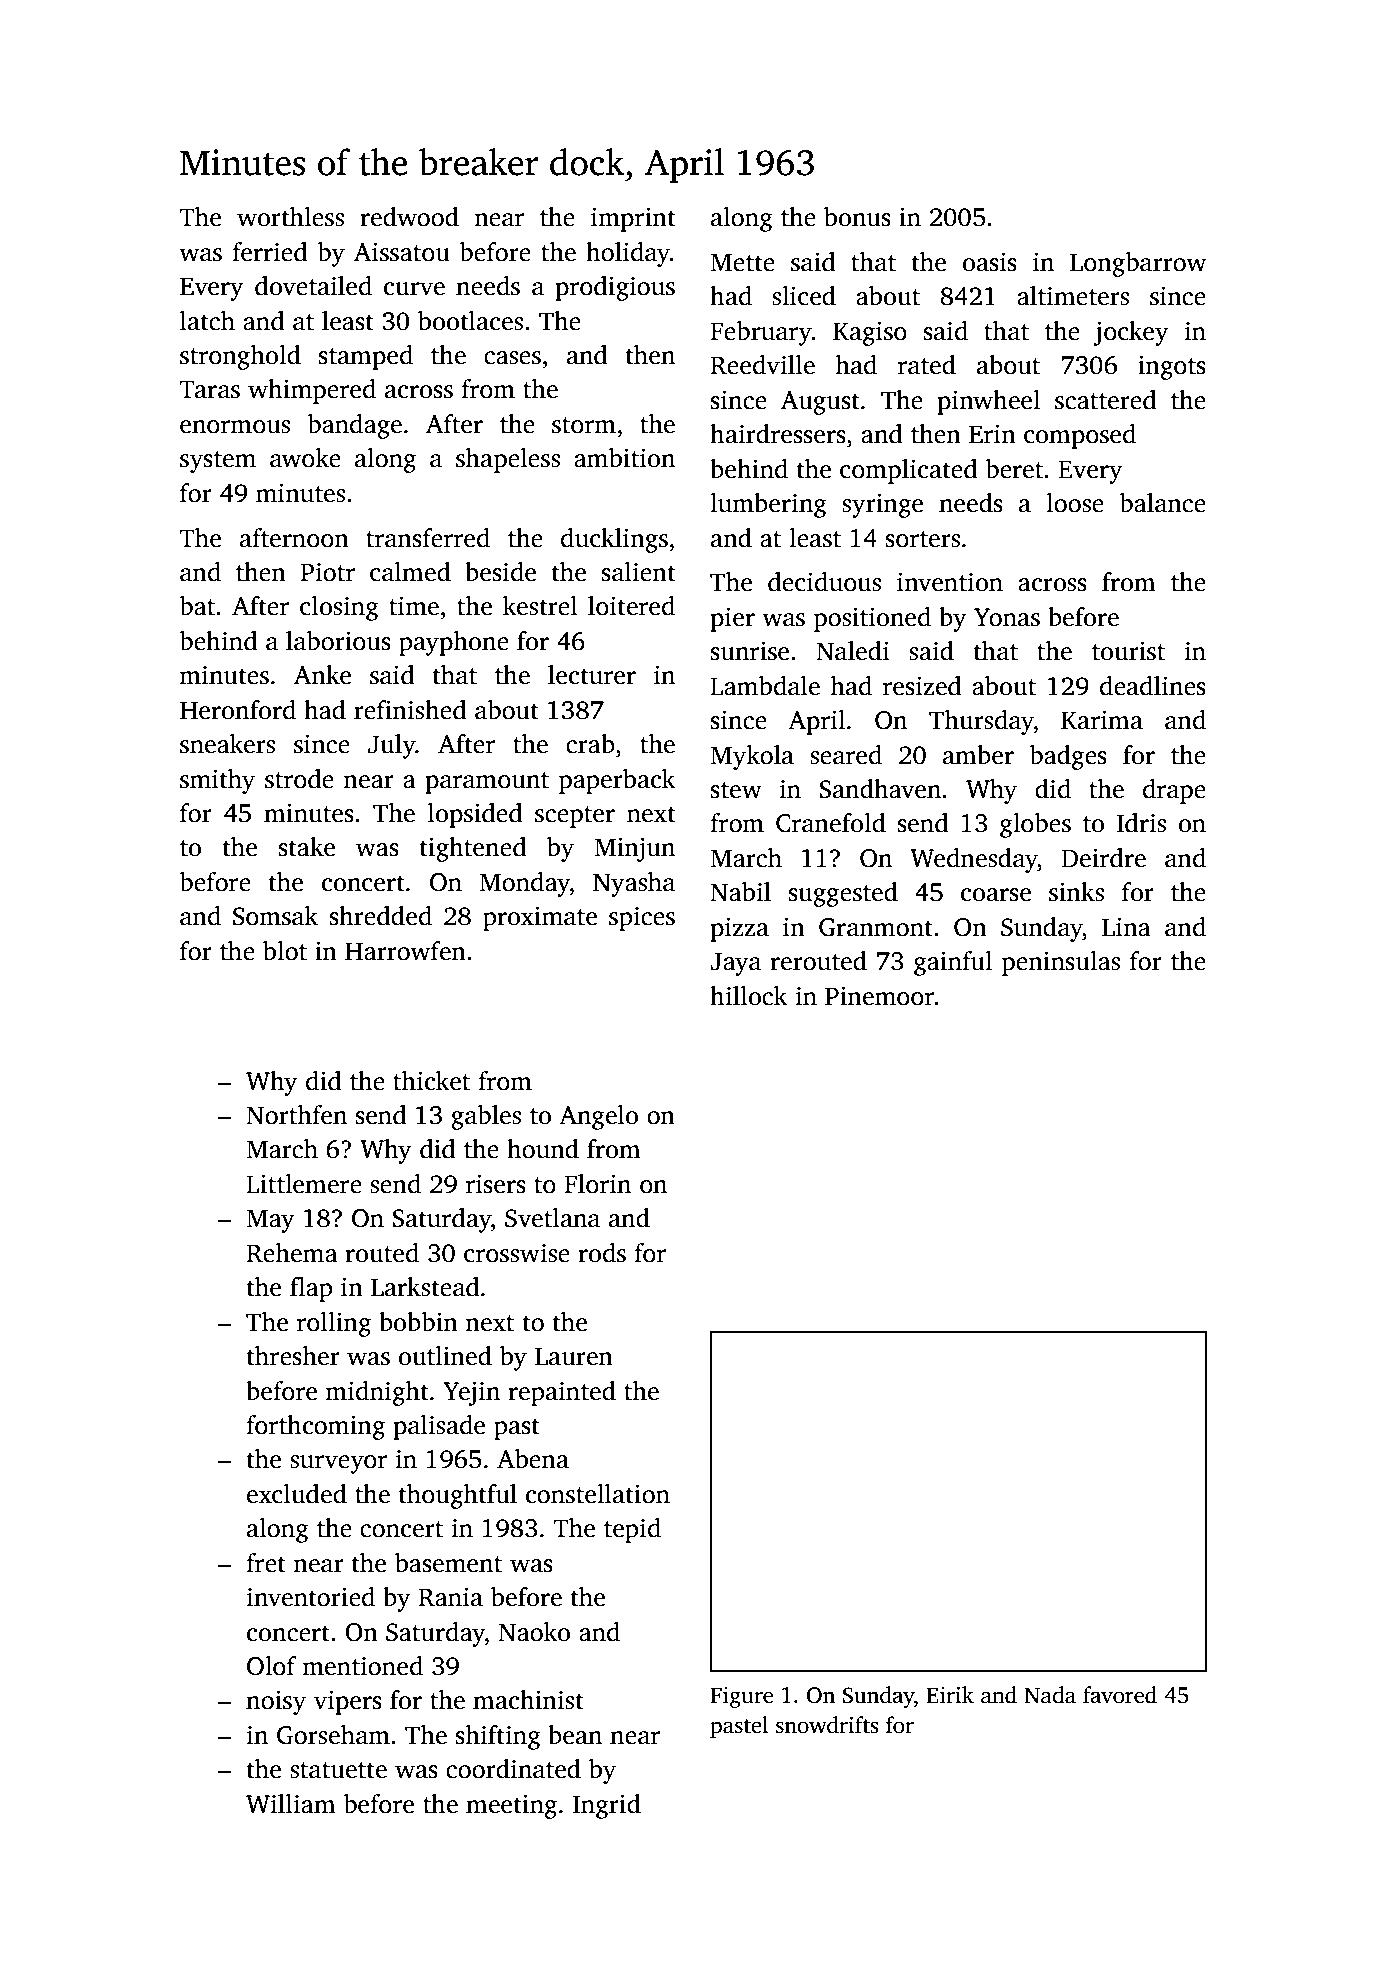  Describe the element at coordinates (804, 296) in the image. I see `sliced` at that location.
